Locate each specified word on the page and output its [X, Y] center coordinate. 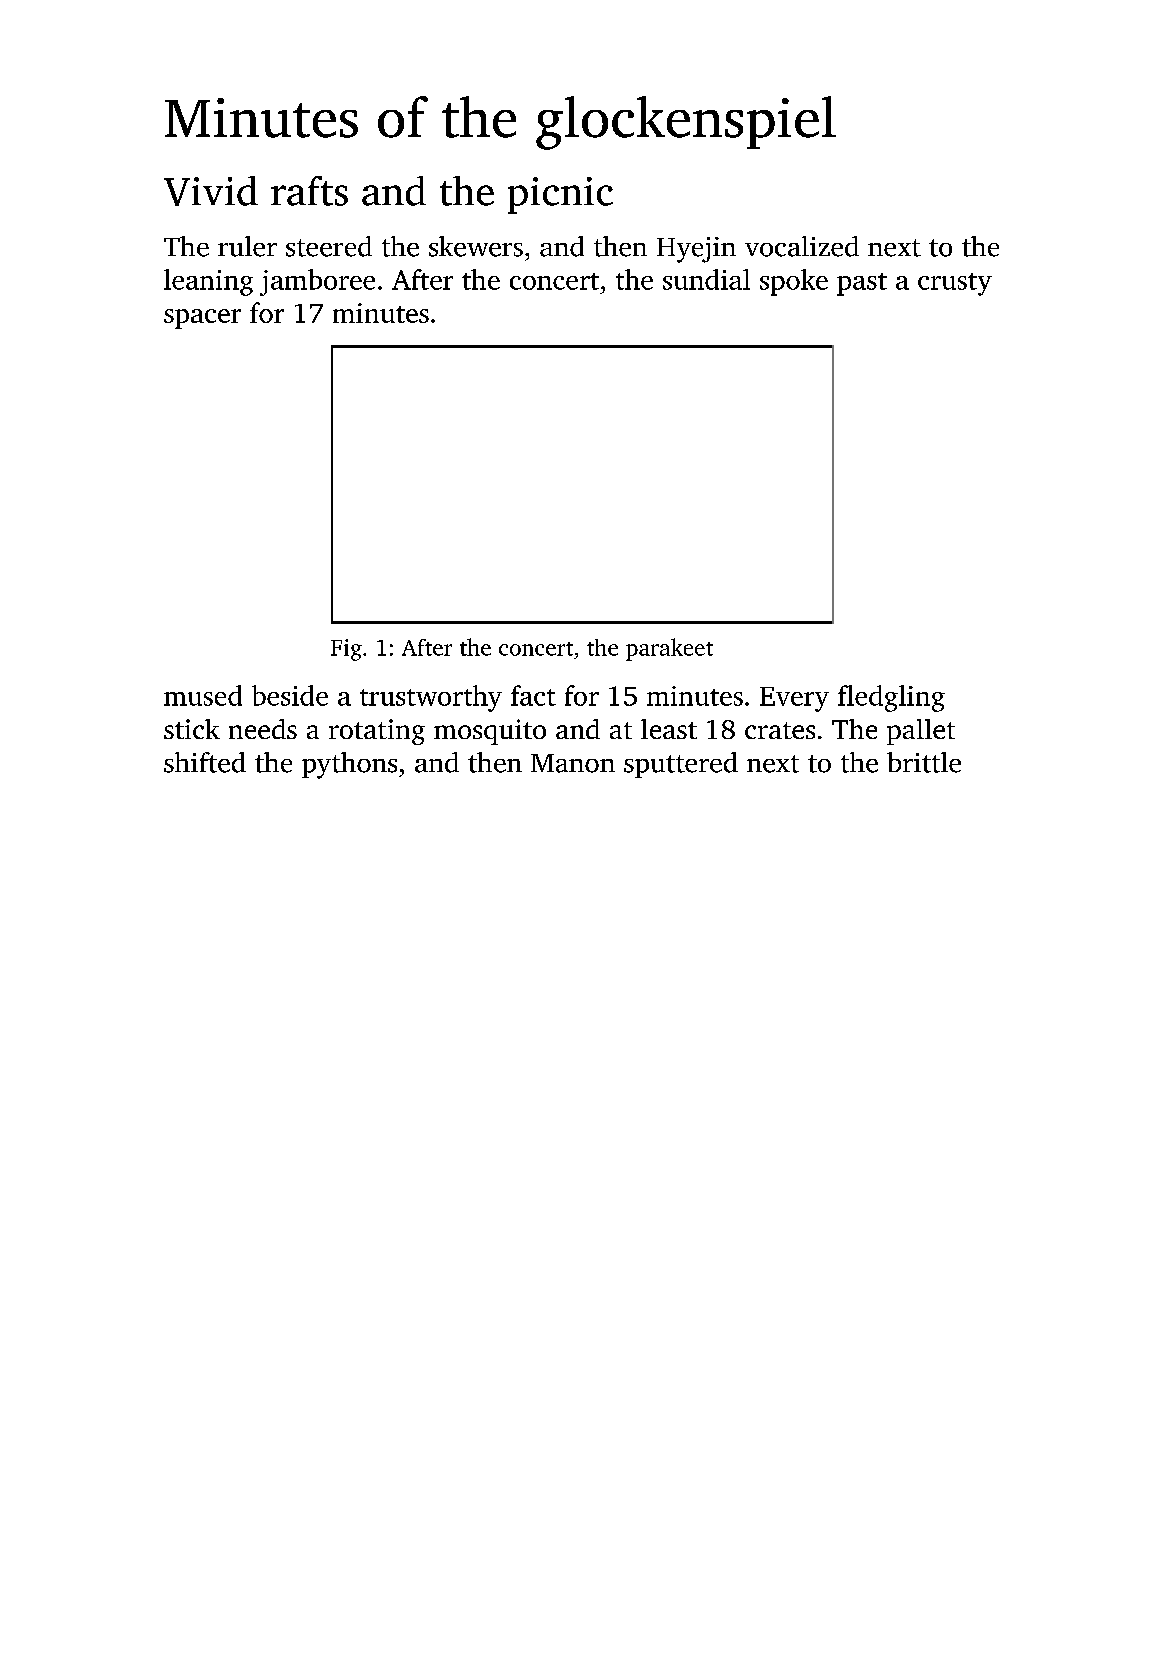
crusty [955, 284]
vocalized [802, 246]
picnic [560, 195]
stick [192, 729]
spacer [202, 319]
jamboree [317, 282]
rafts [309, 191]
